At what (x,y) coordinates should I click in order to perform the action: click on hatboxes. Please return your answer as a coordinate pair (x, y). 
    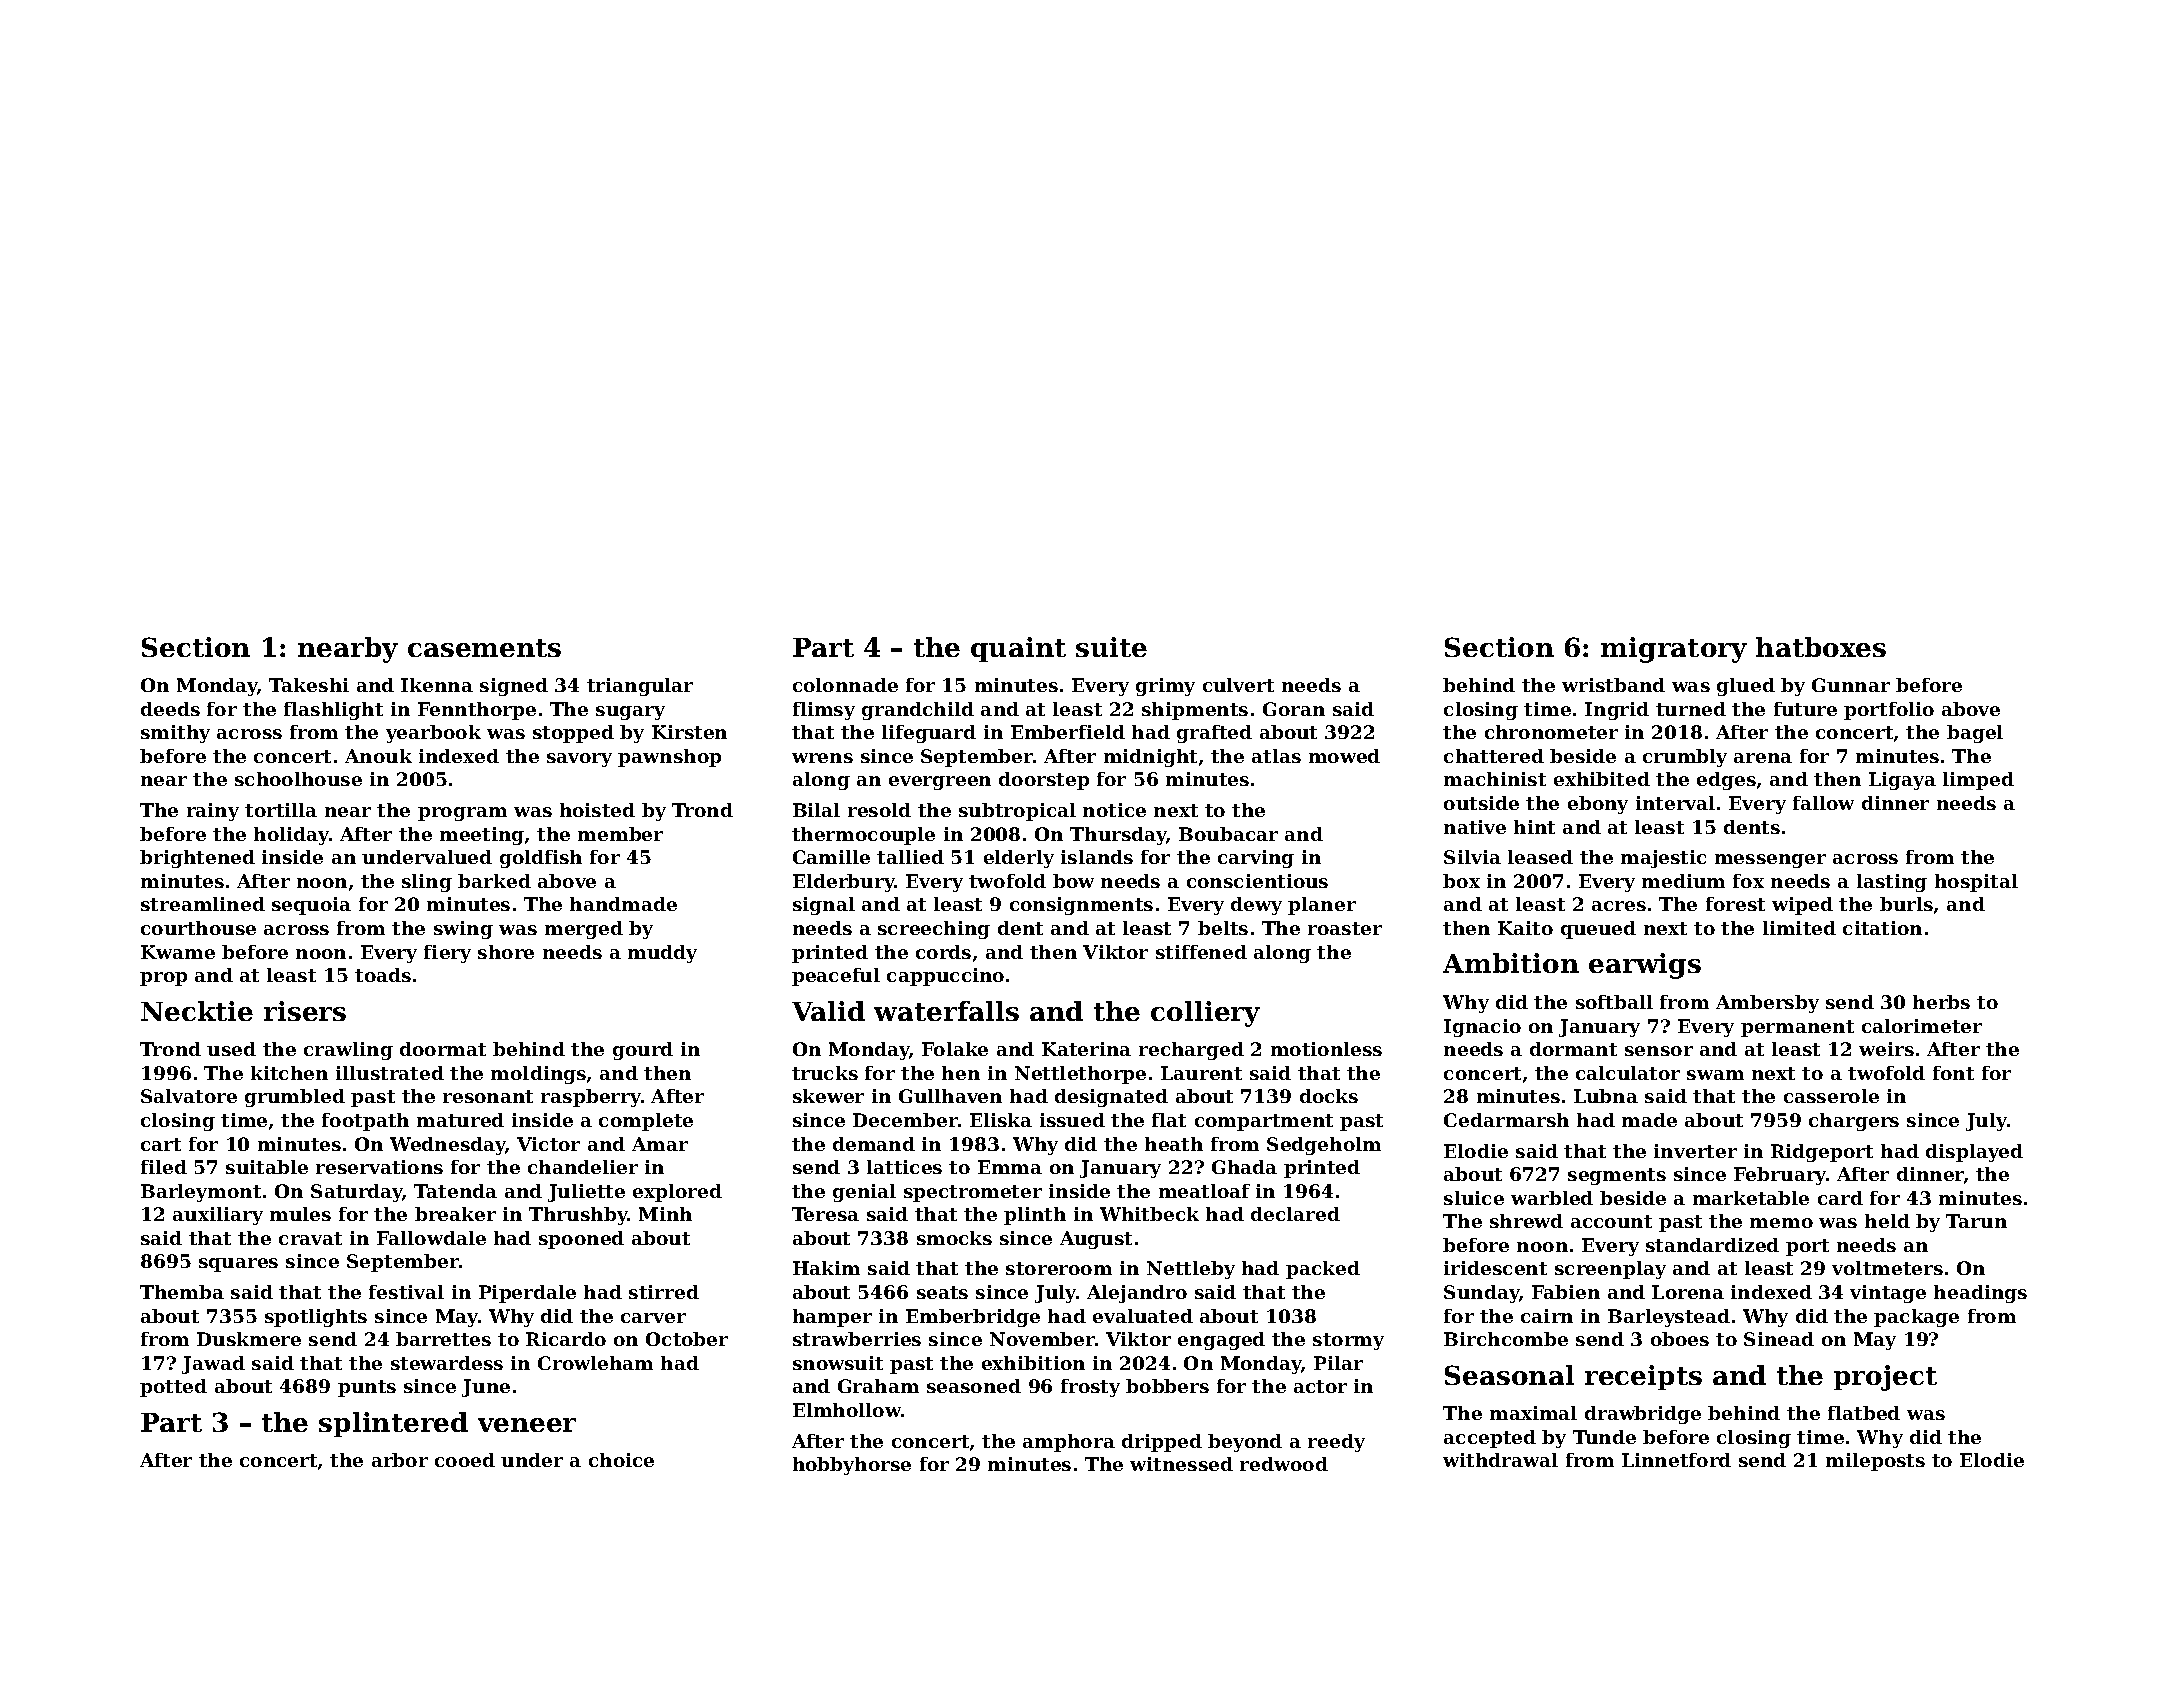
    Looking at the image, I should click on (1821, 647).
